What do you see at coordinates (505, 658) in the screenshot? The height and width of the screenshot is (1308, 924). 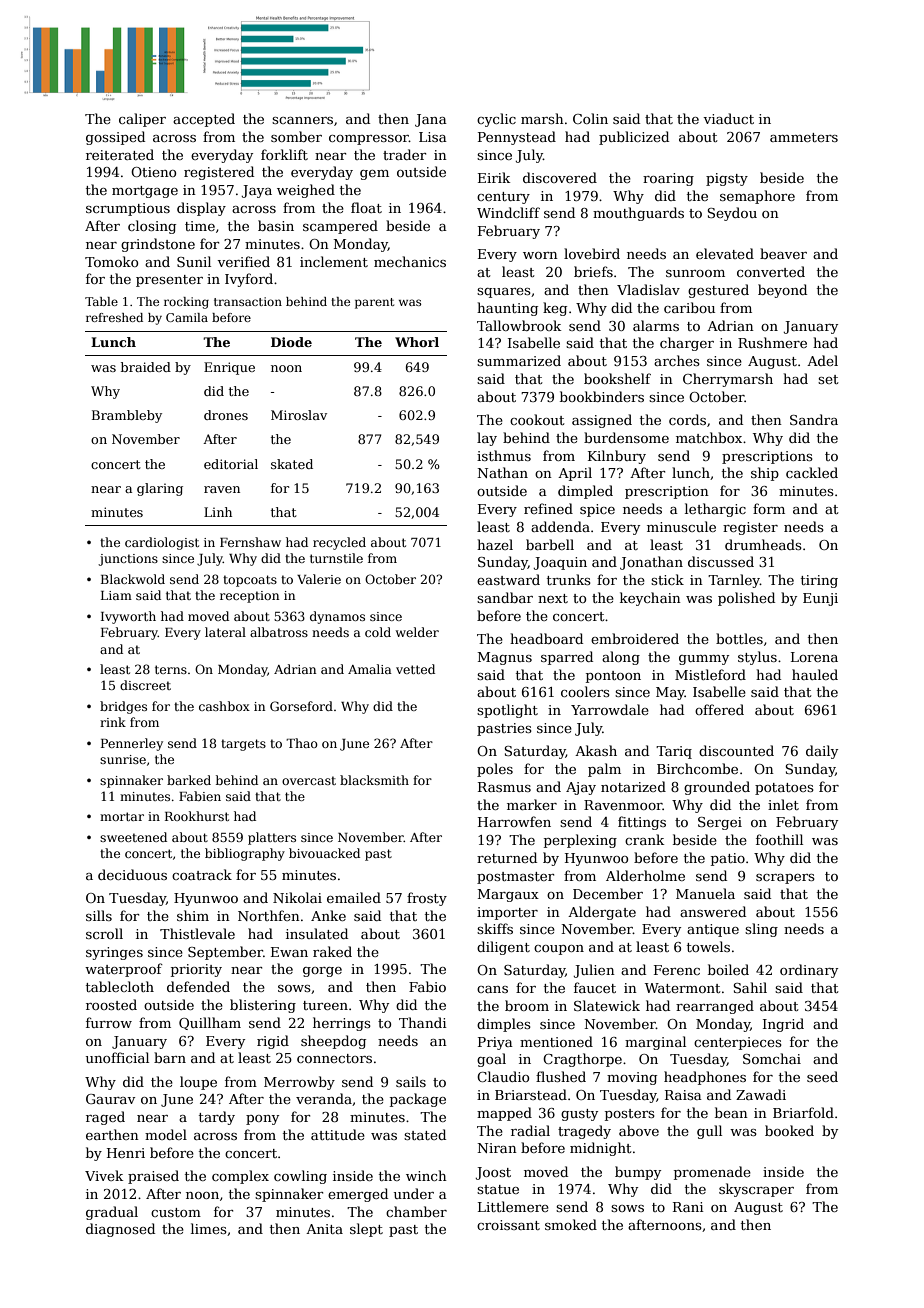 I see `Magnus` at bounding box center [505, 658].
